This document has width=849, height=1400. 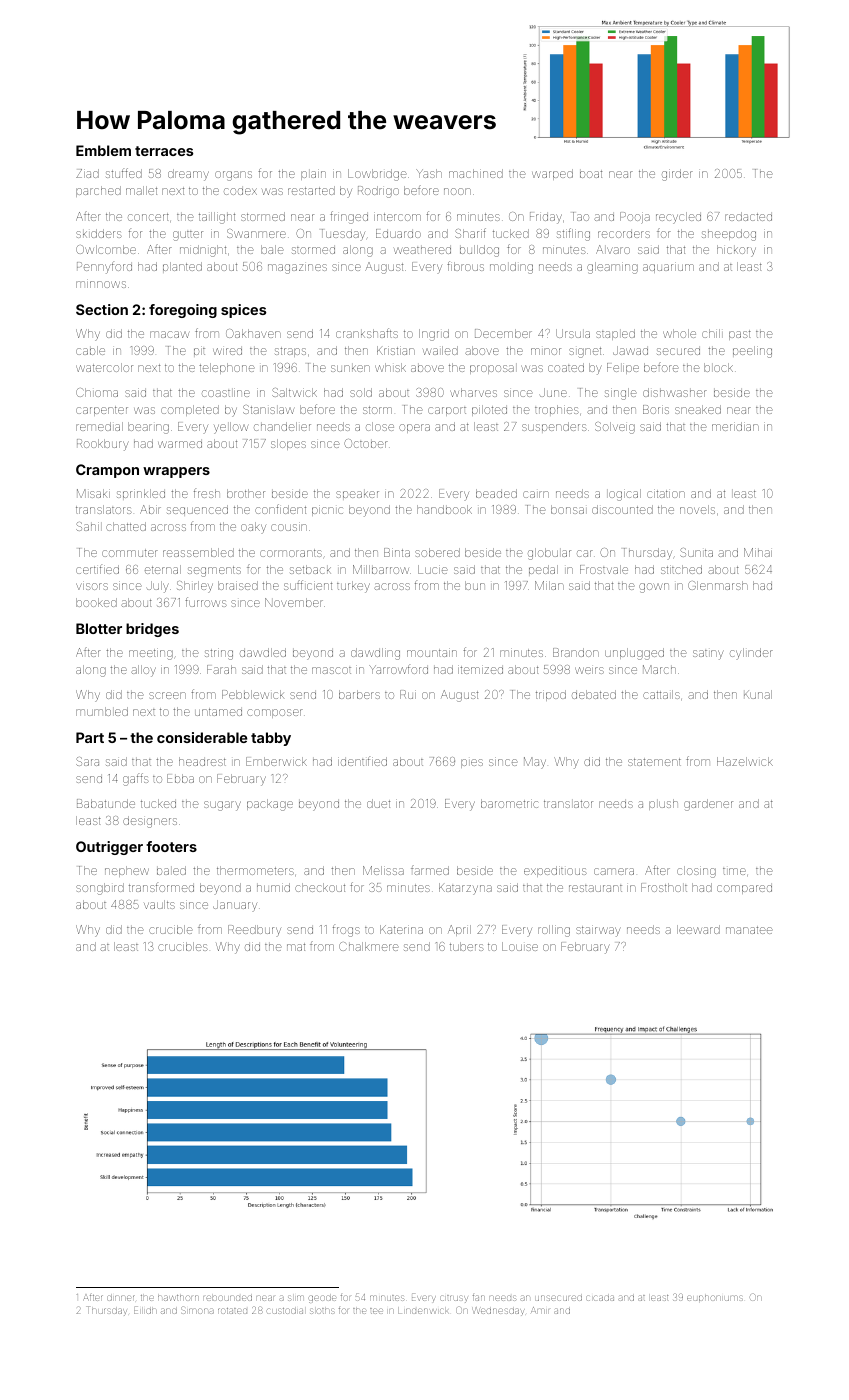 What do you see at coordinates (520, 946) in the document?
I see `Louise` at bounding box center [520, 946].
